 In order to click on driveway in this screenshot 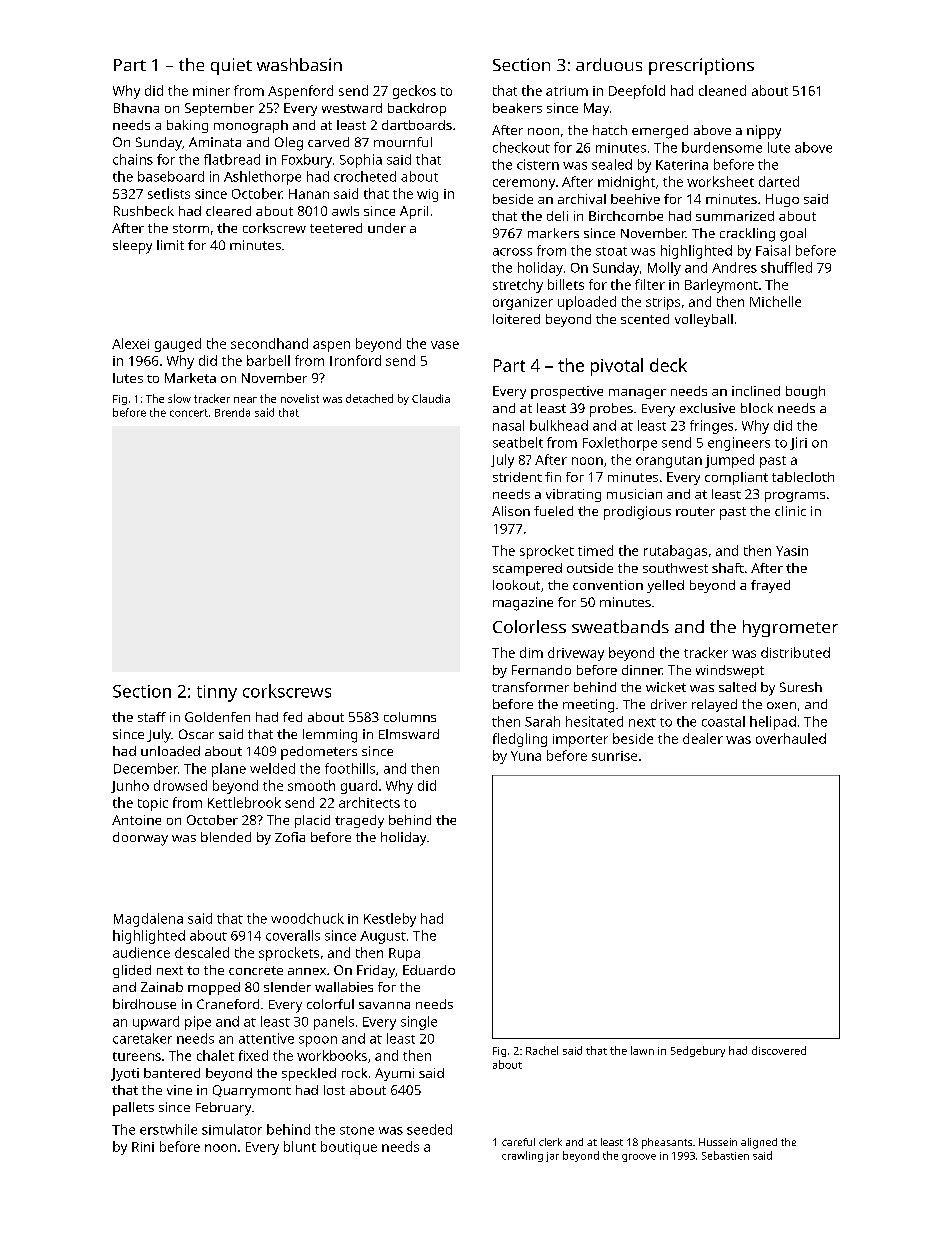, I will do `click(576, 654)`.
